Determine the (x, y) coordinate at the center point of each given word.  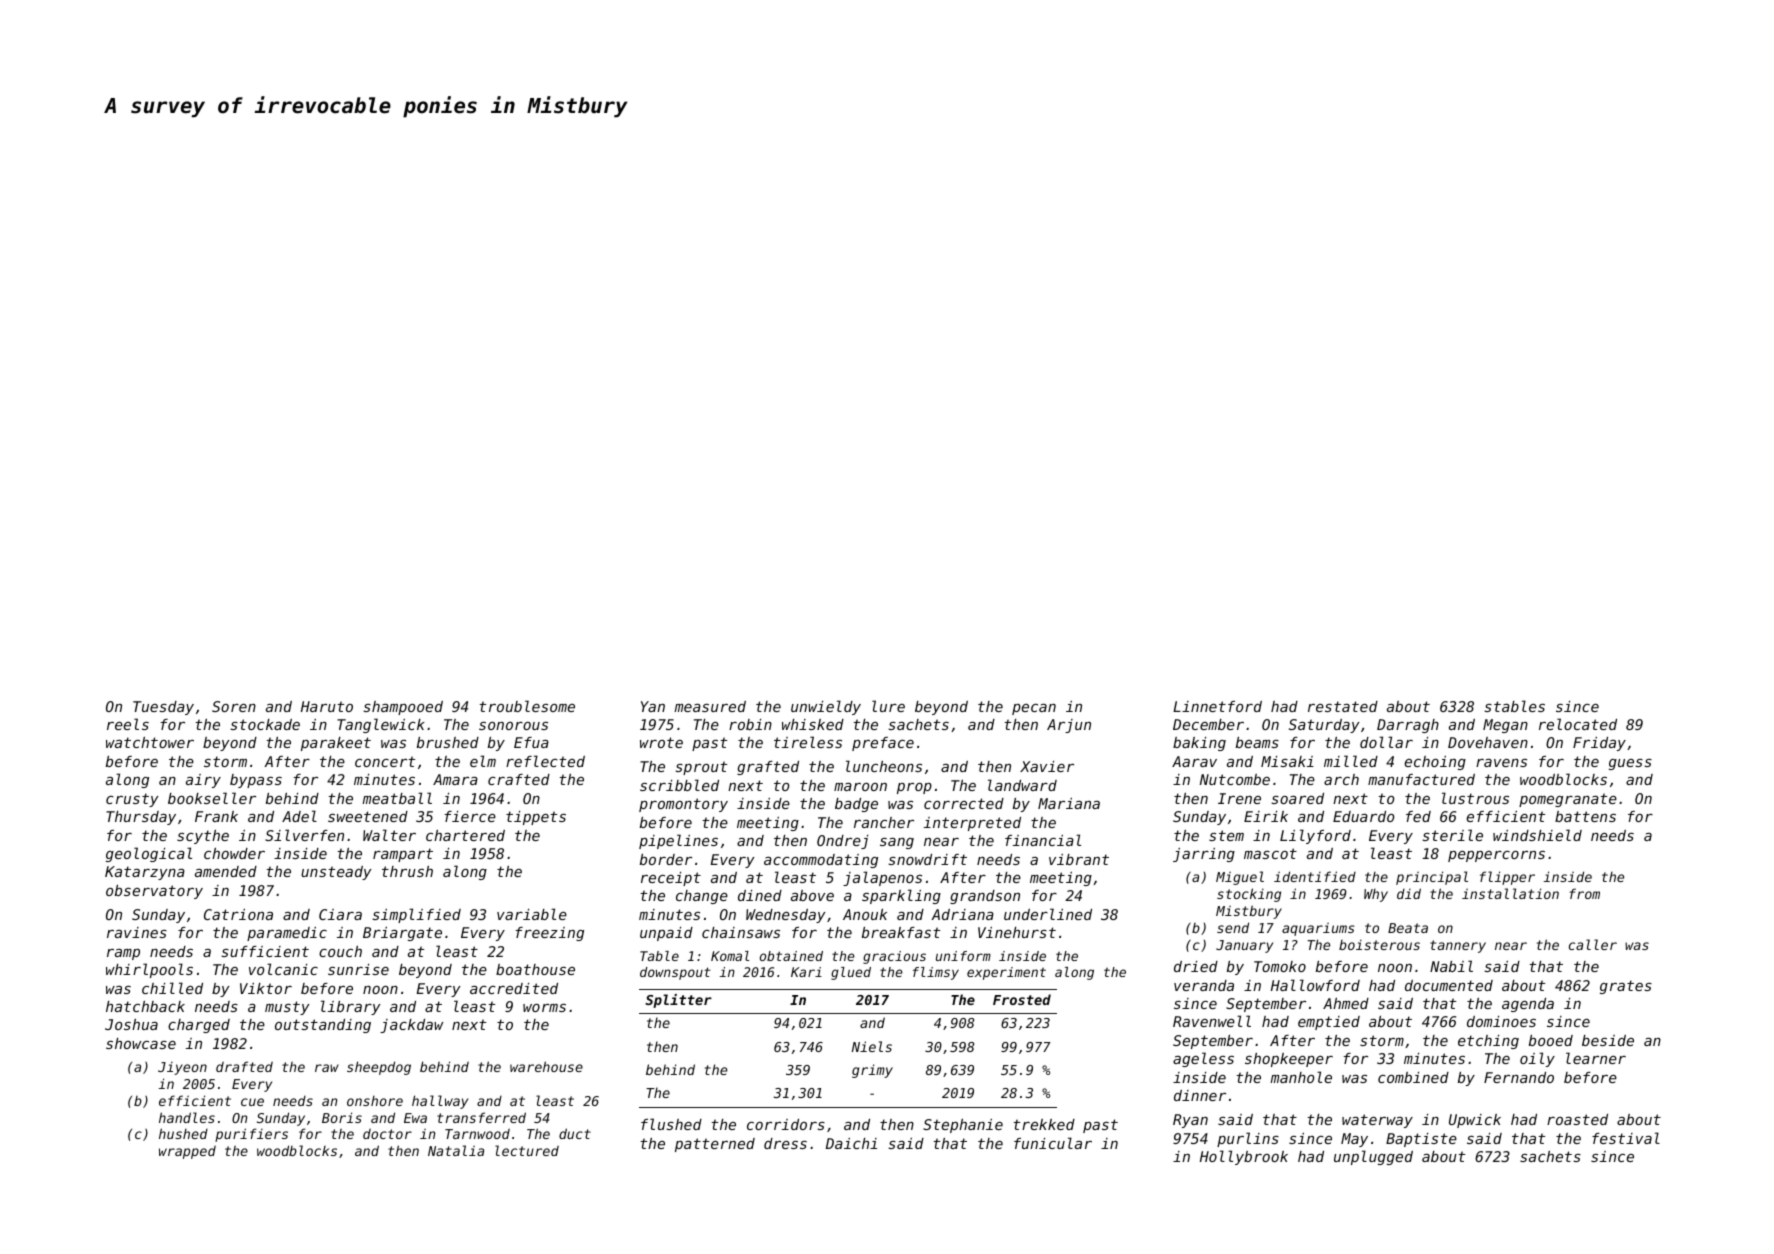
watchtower (150, 742)
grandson (985, 897)
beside (1608, 1040)
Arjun (1069, 726)
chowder (234, 853)
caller (1593, 944)
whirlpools (149, 970)
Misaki (1287, 761)
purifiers (251, 1135)
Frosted (1022, 999)
